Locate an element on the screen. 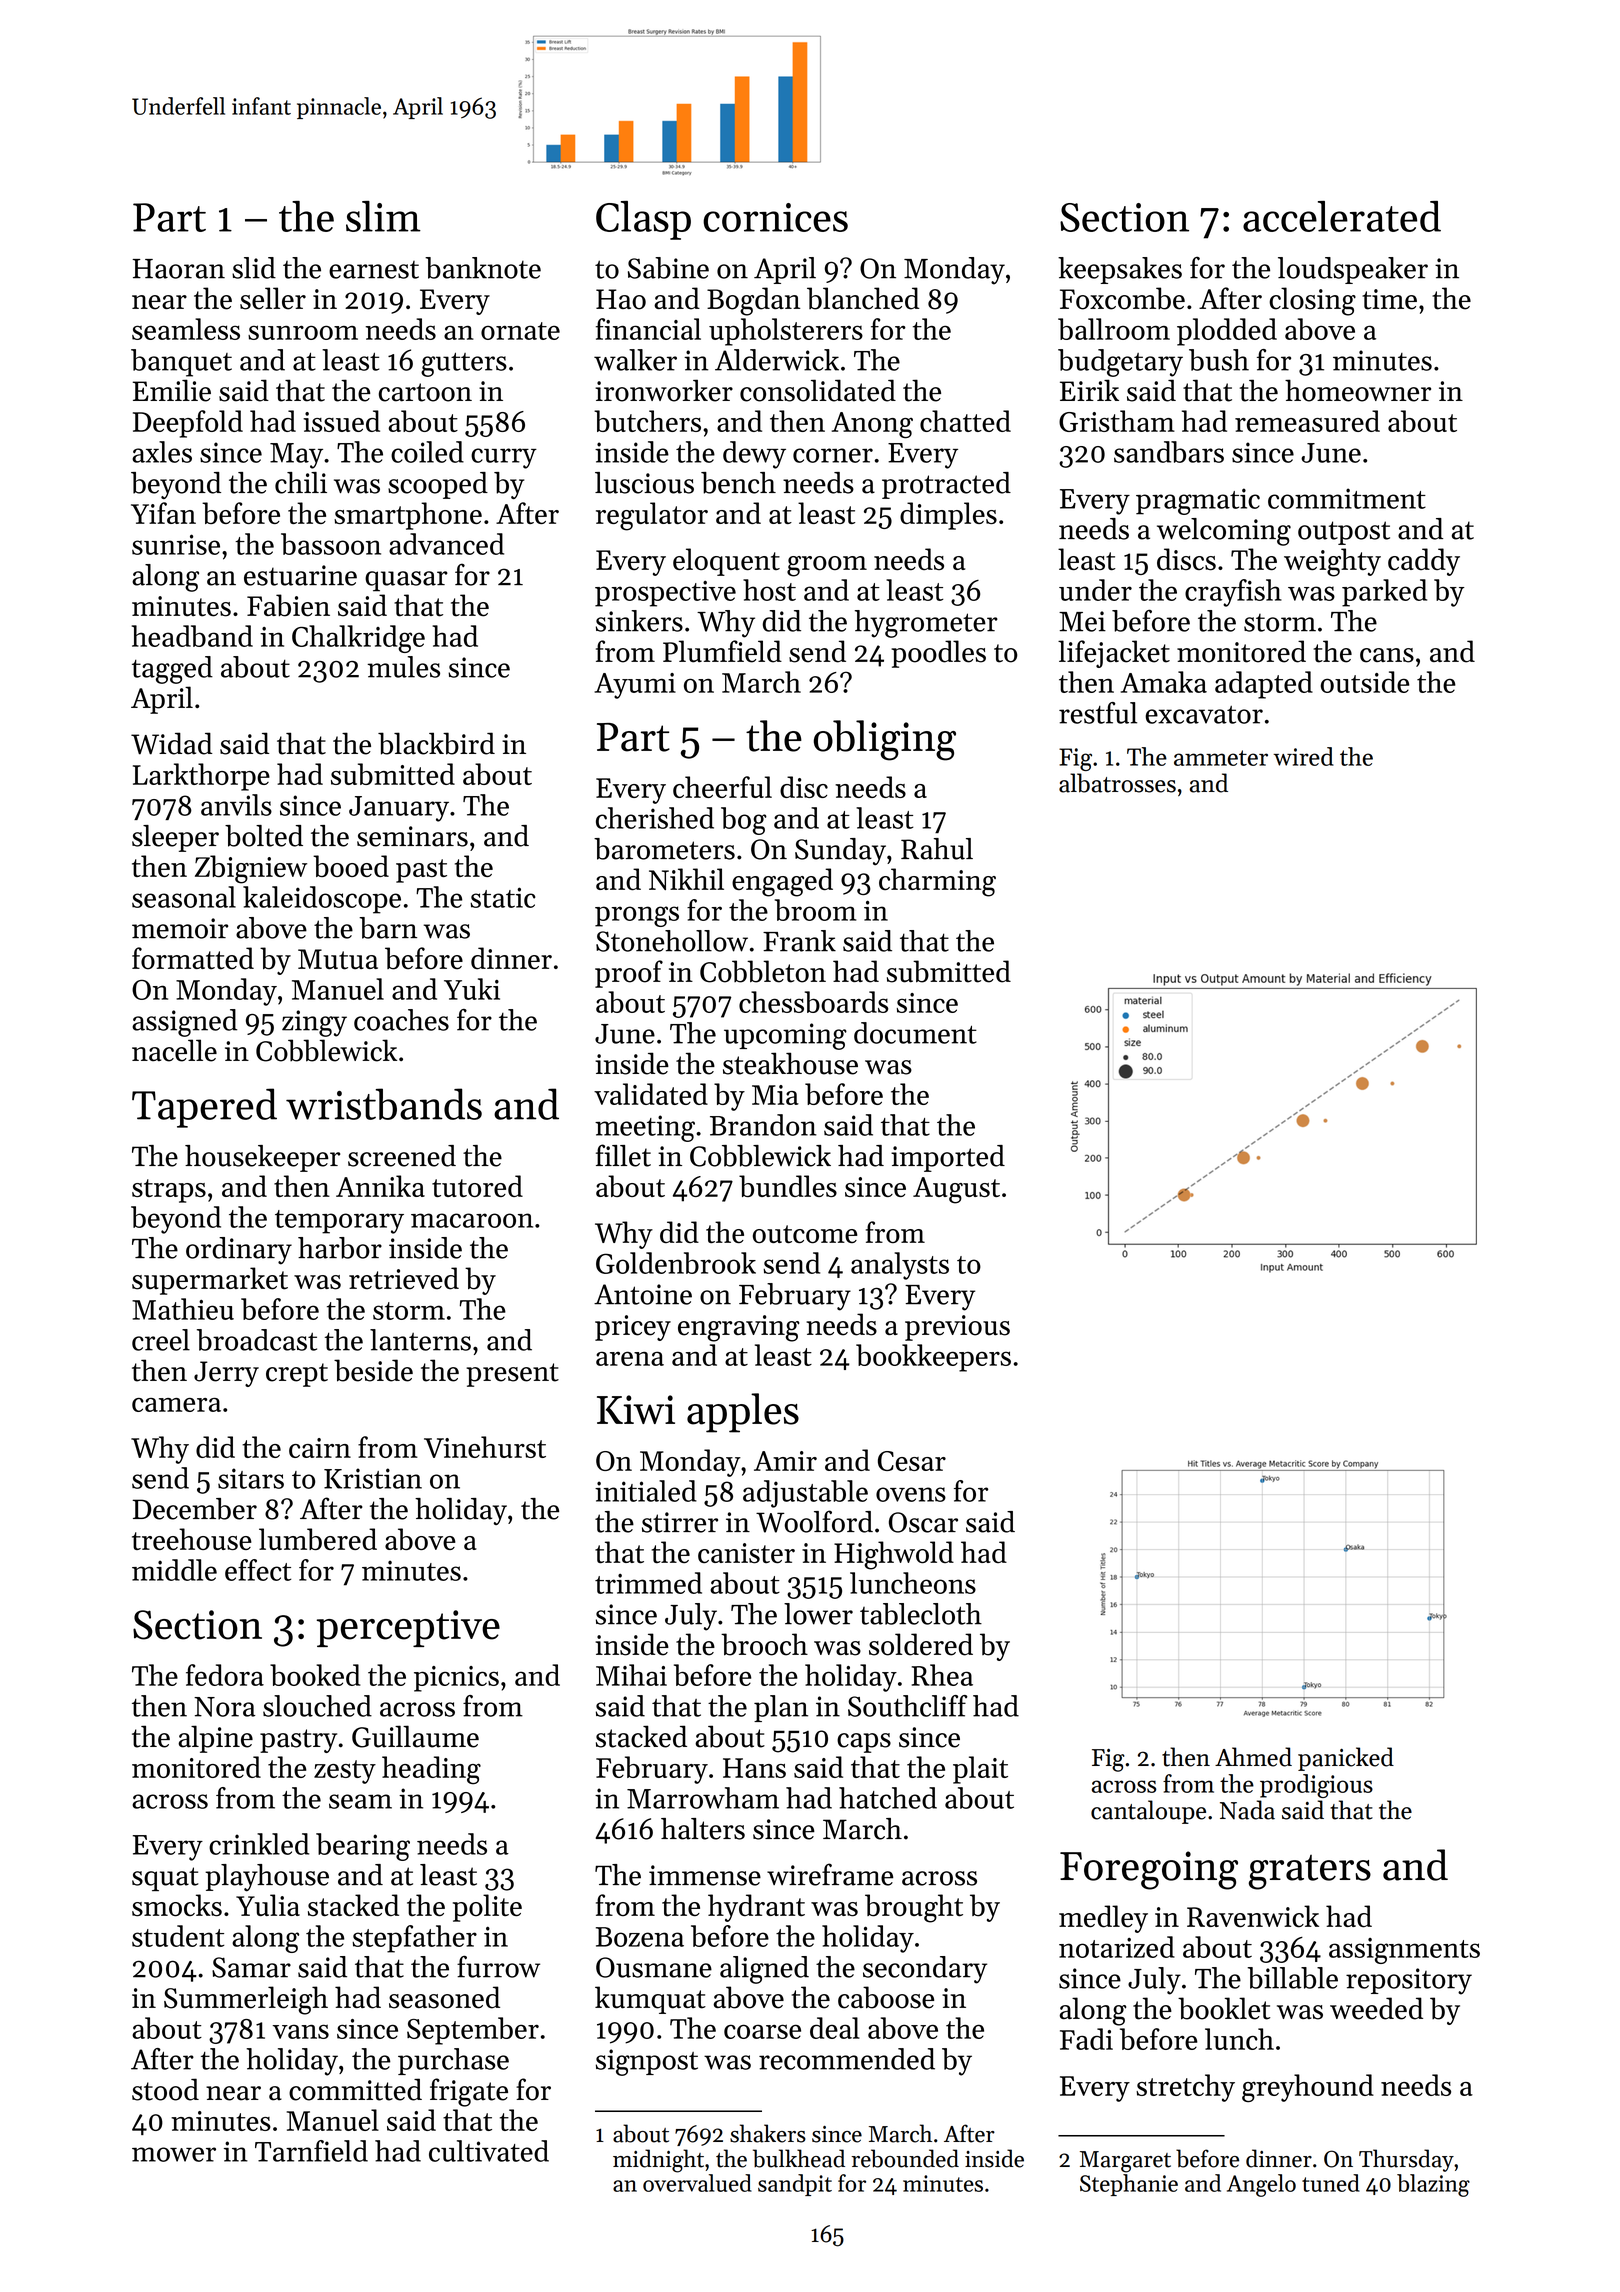  seasoned is located at coordinates (444, 1997).
